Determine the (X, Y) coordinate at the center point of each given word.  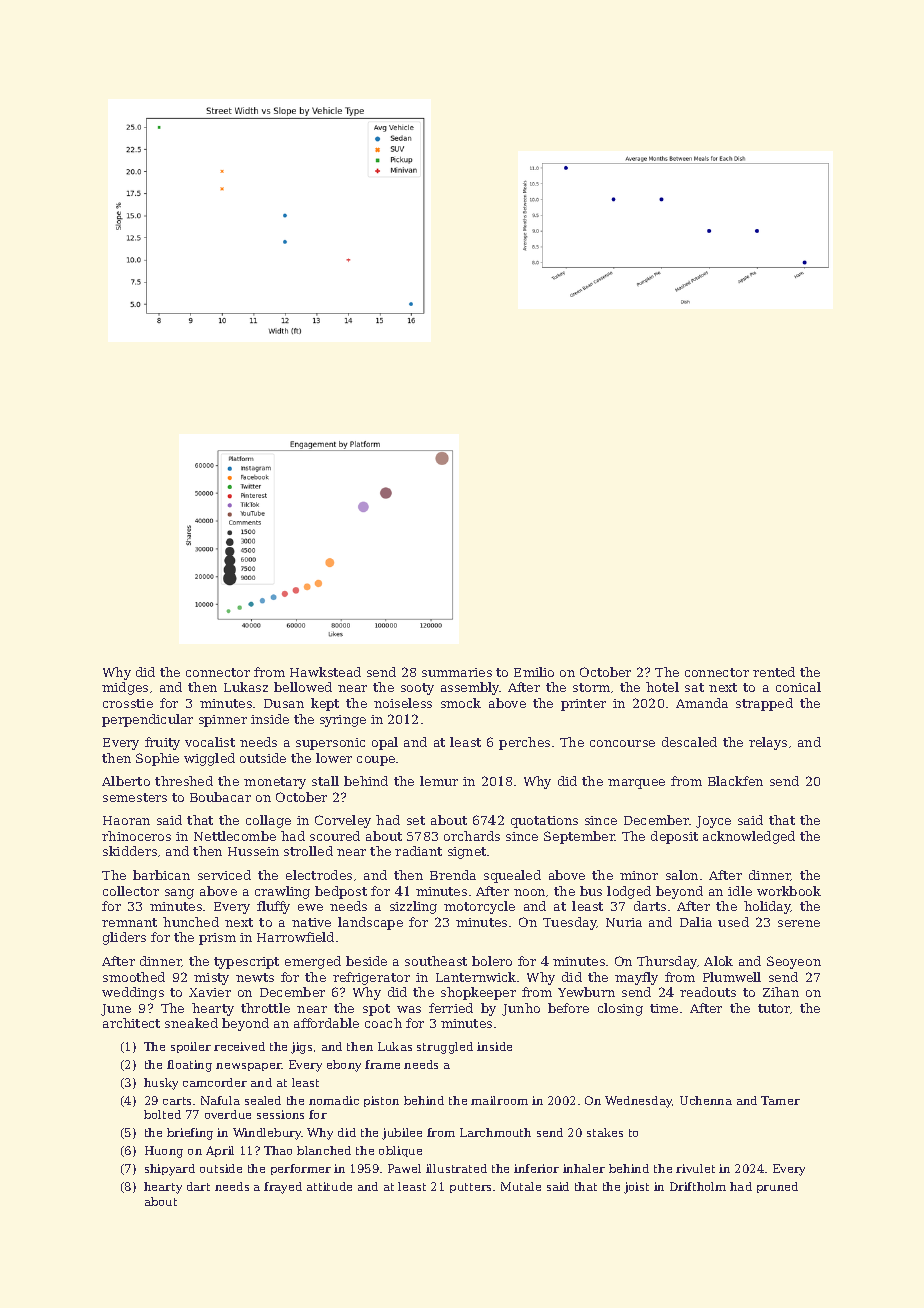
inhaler (584, 1168)
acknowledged (749, 837)
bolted (162, 1114)
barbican (161, 875)
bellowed (303, 687)
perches (524, 743)
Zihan (781, 992)
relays (768, 743)
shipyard (170, 1170)
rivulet (695, 1168)
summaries (457, 672)
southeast (436, 961)
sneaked (191, 1023)
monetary (275, 783)
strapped (764, 704)
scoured (335, 836)
